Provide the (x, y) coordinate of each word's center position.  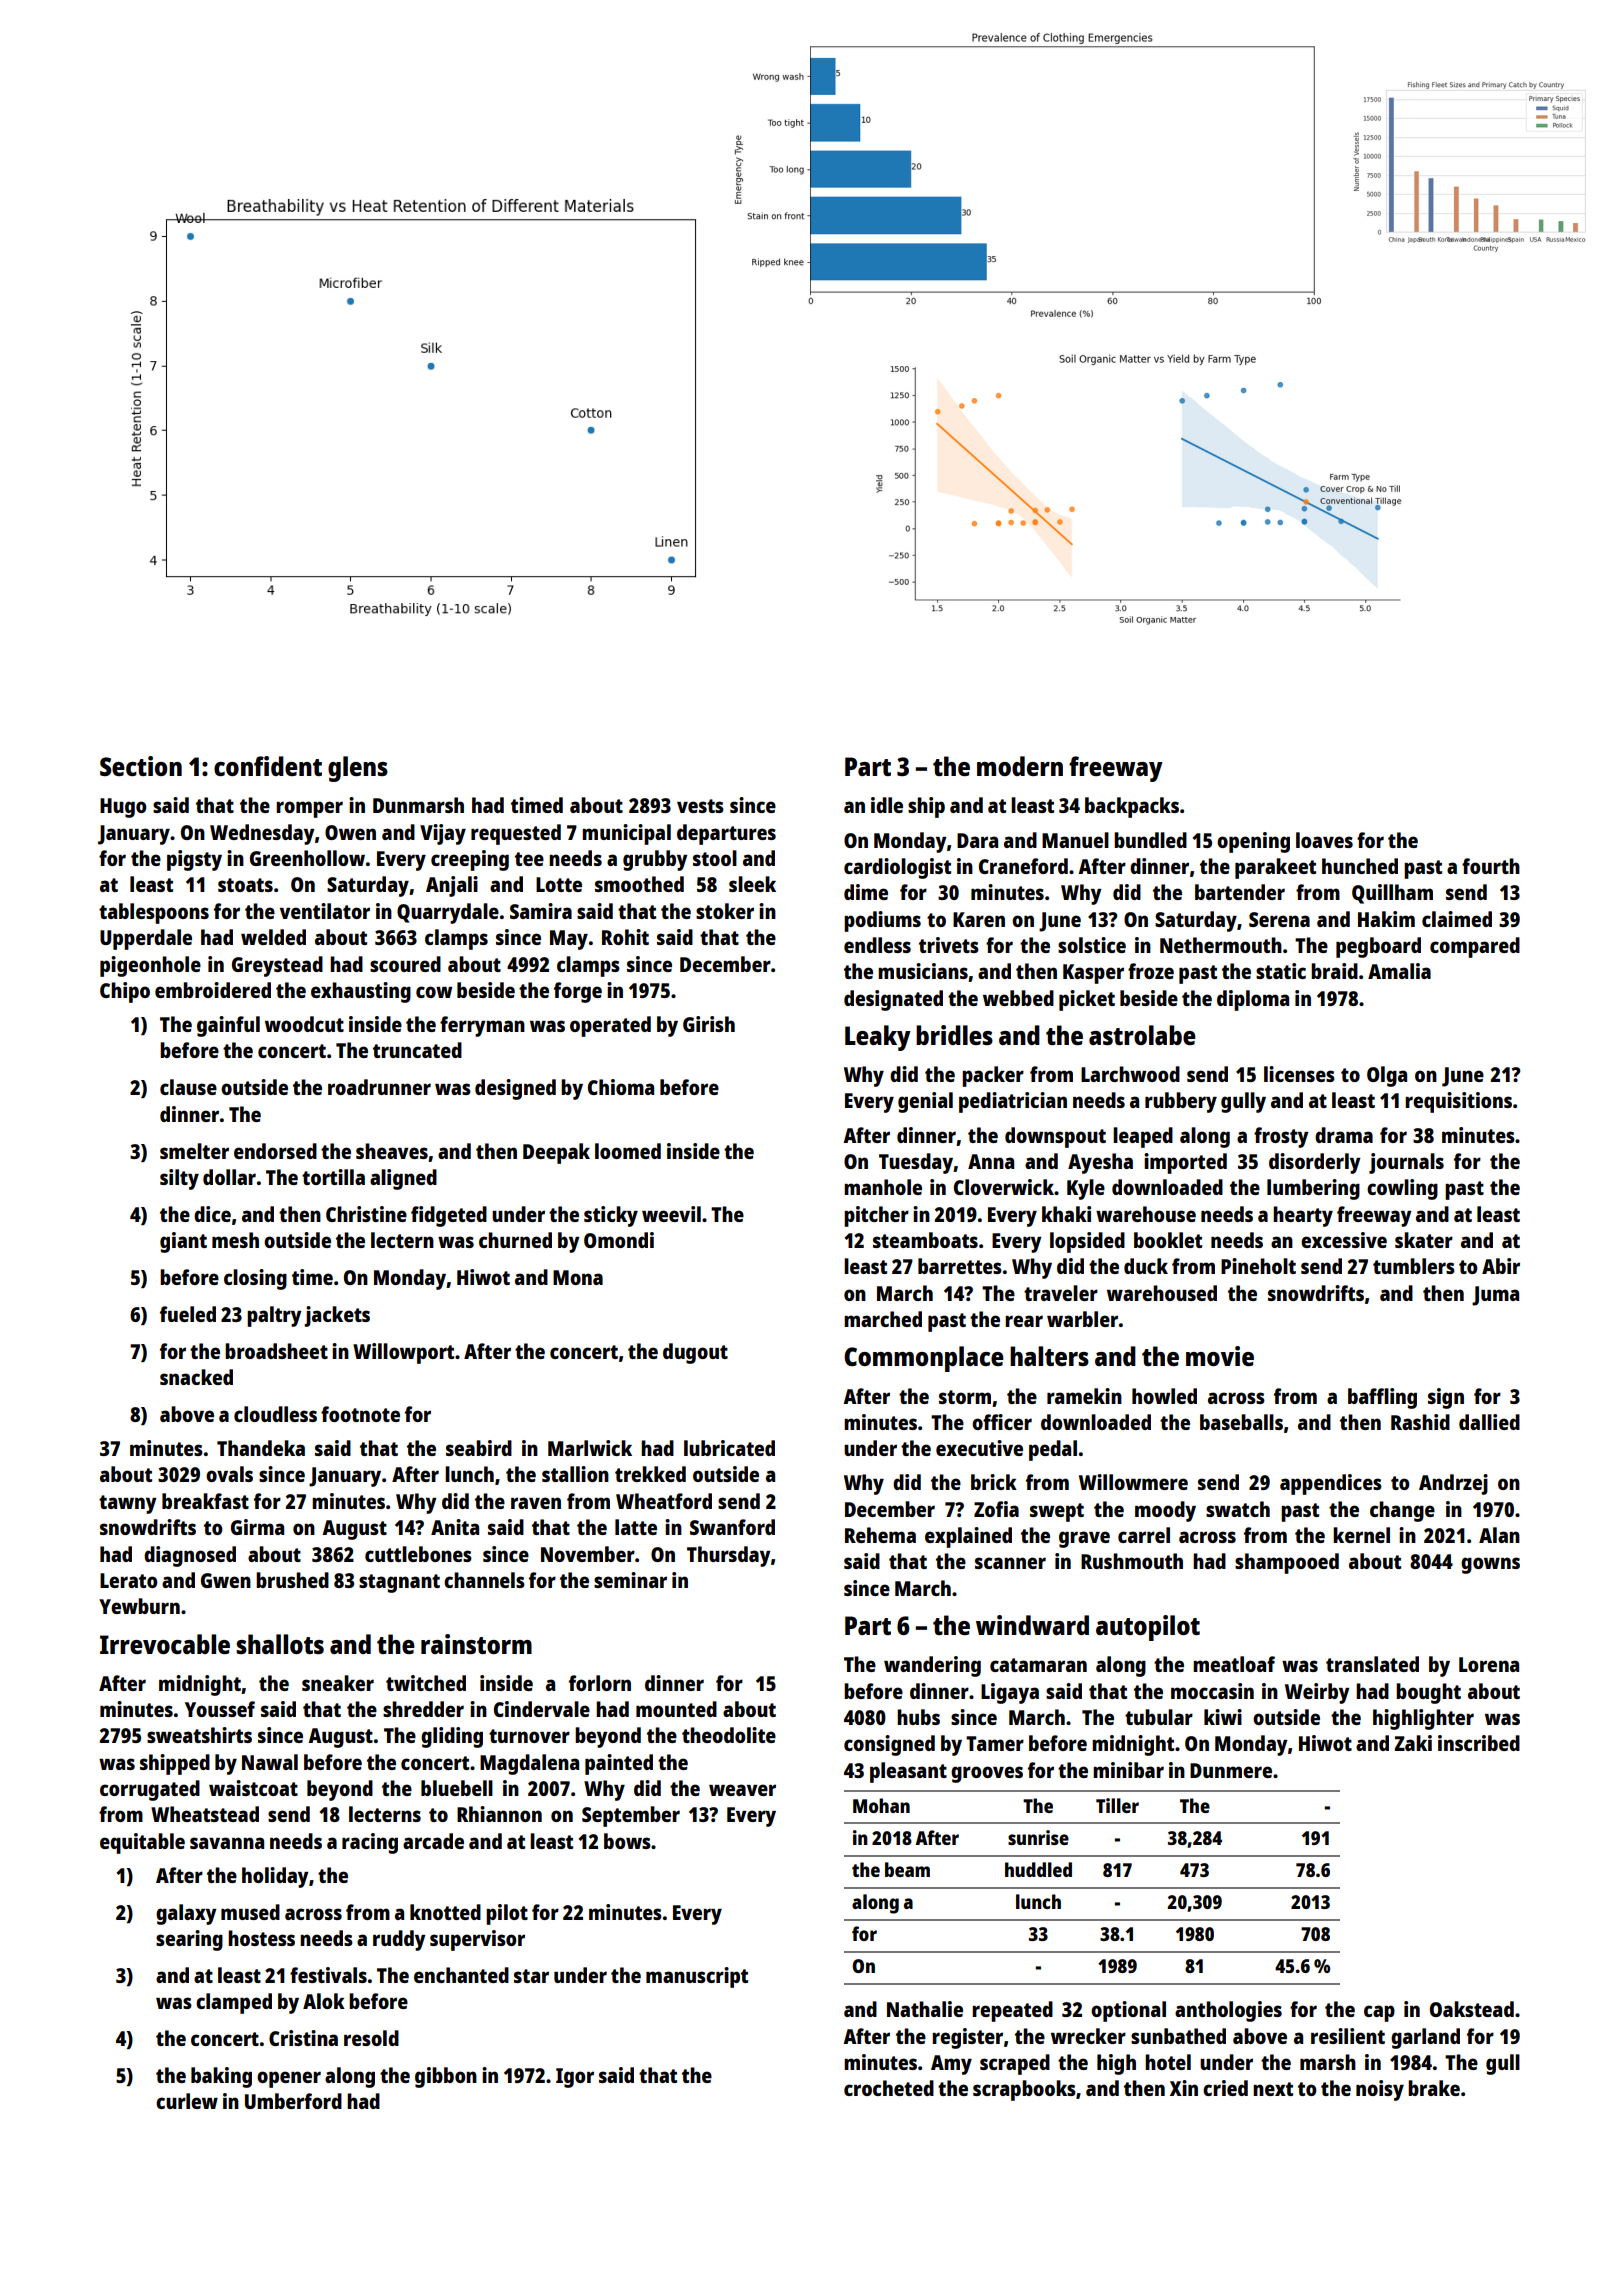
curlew (187, 2101)
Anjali (452, 886)
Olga (1387, 1076)
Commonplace (924, 1359)
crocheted (889, 2088)
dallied (1489, 1422)
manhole (883, 1187)
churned (515, 1240)
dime (866, 892)
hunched (1360, 866)
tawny (128, 1504)
